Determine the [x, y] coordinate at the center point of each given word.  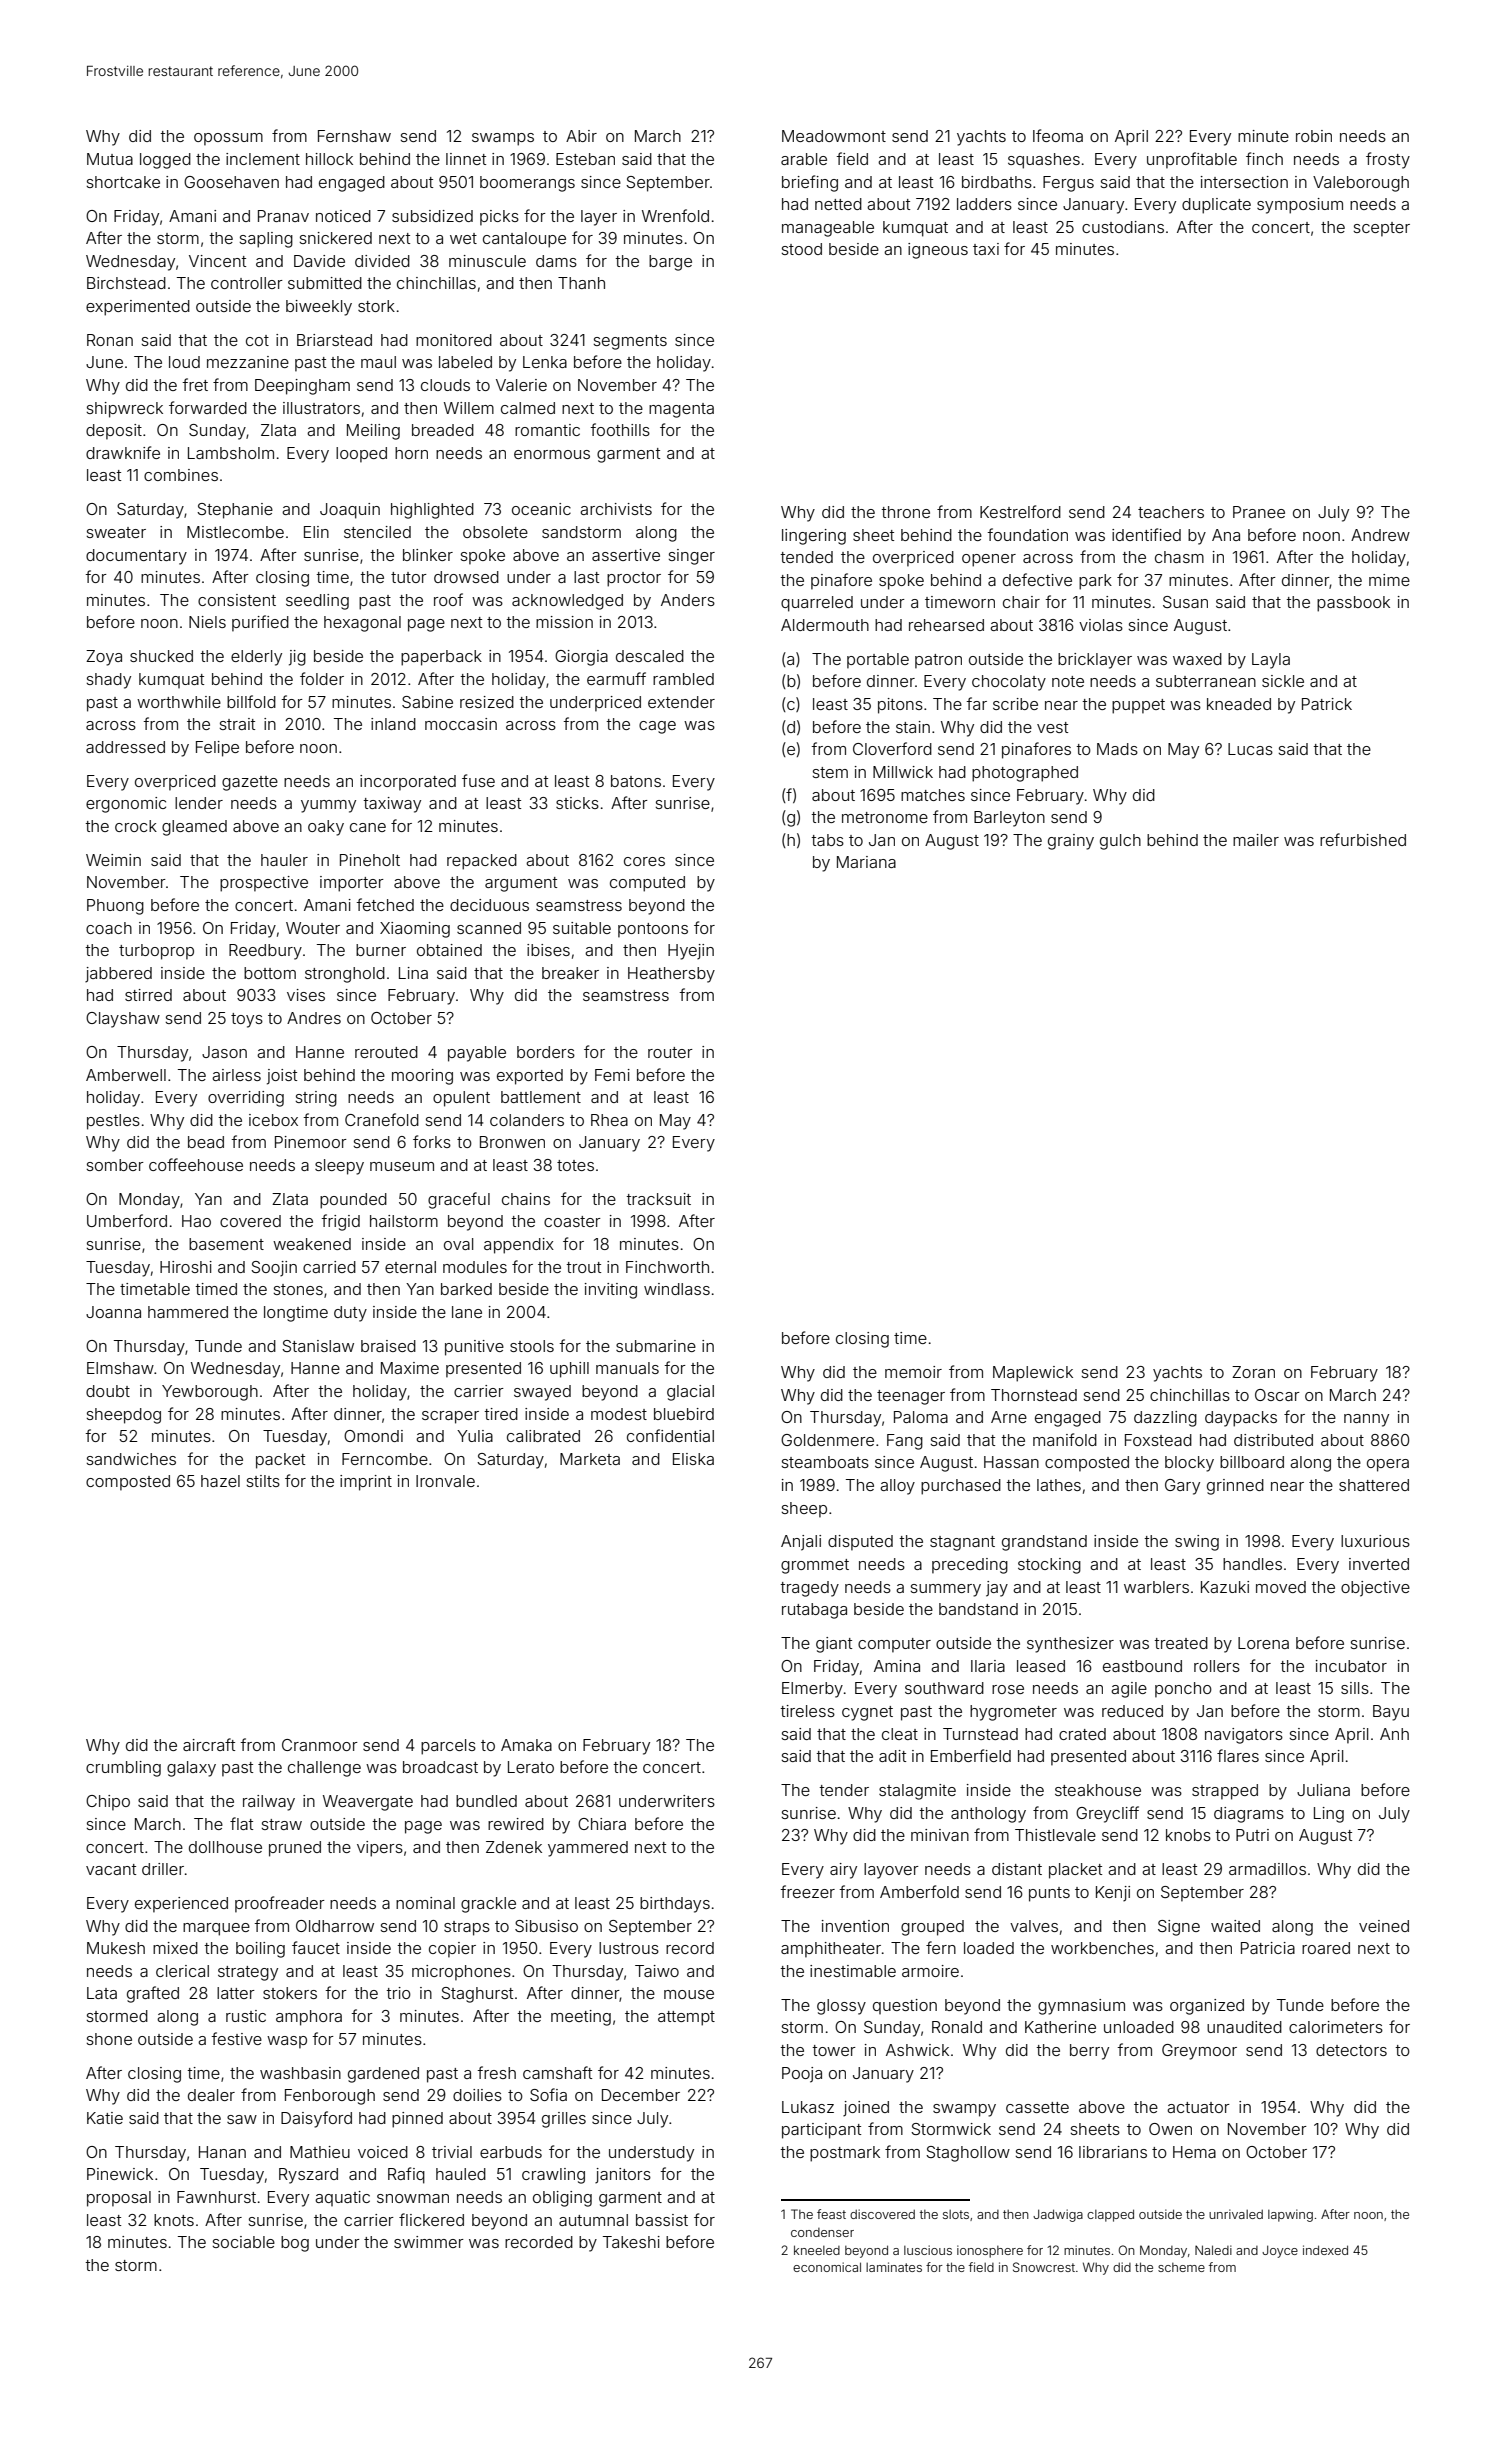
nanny [1366, 1420]
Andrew [1380, 535]
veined [1384, 1926]
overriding [246, 1099]
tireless [807, 1711]
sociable [243, 2242]
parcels [448, 1747]
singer [691, 557]
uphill [569, 1370]
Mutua [110, 159]
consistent [237, 600]
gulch [1120, 842]
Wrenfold [675, 215]
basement [226, 1244]
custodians [1123, 227]
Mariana [866, 862]
